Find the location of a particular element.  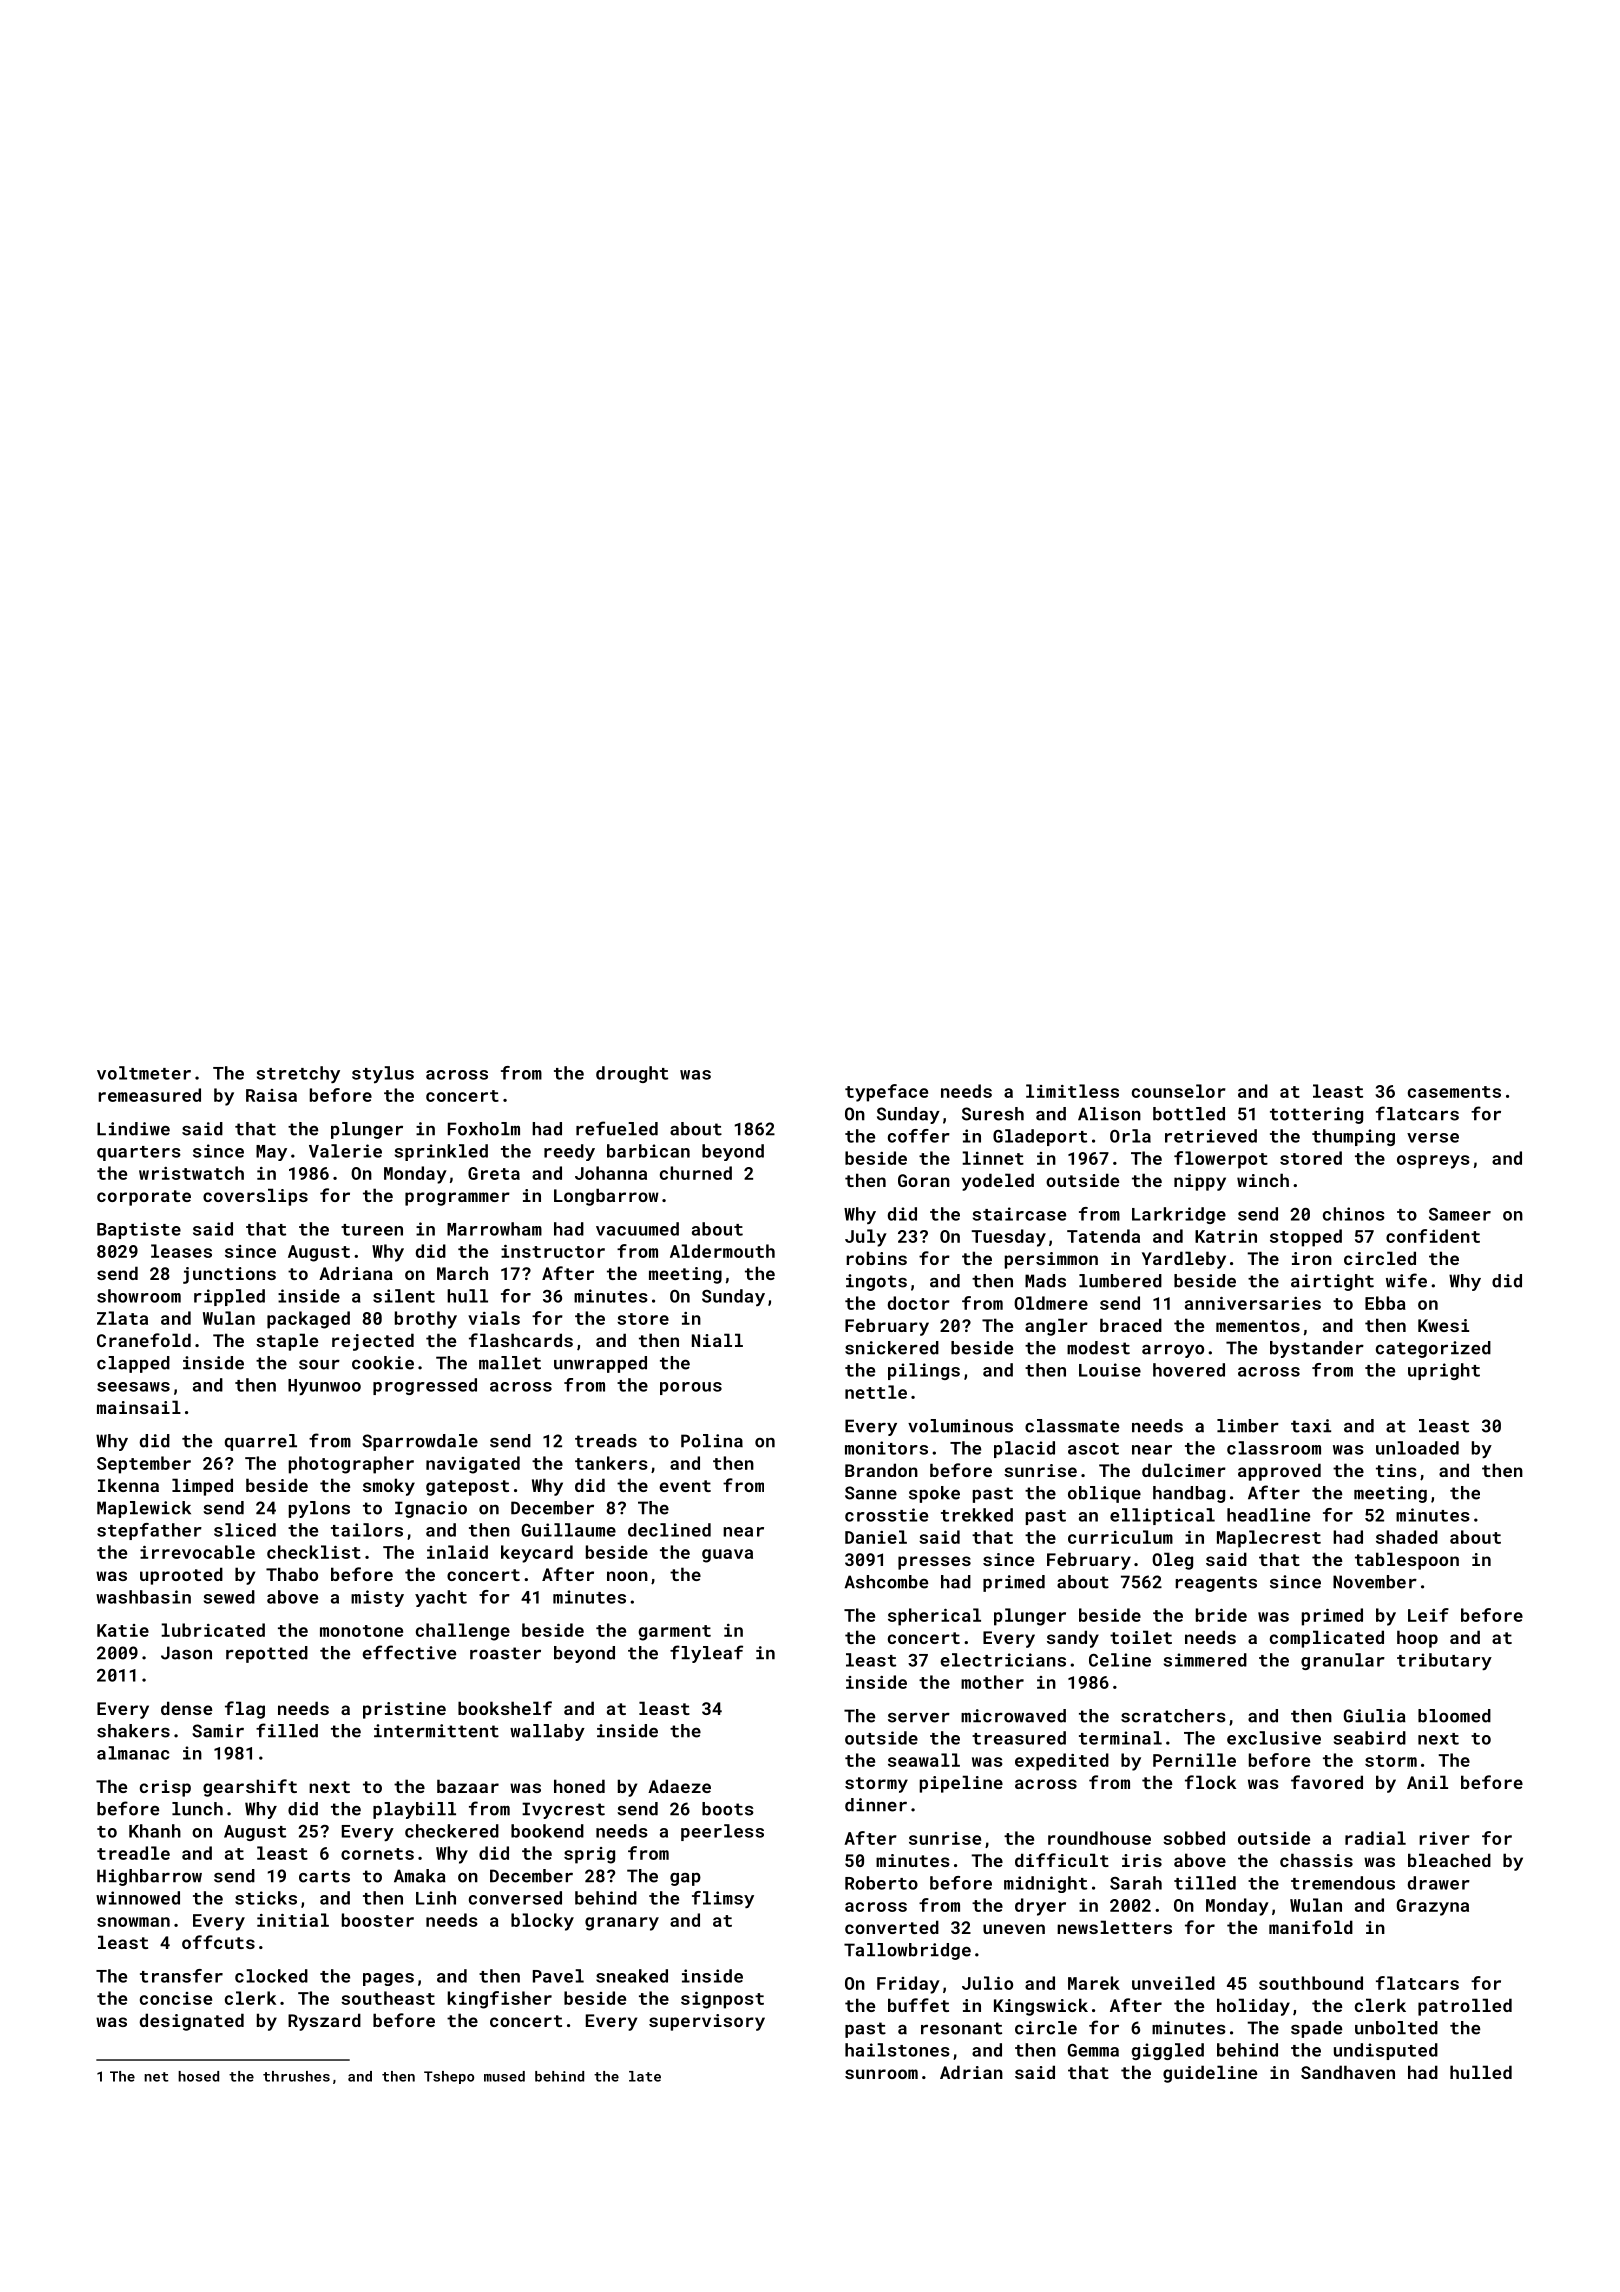

typeface is located at coordinates (886, 1093).
